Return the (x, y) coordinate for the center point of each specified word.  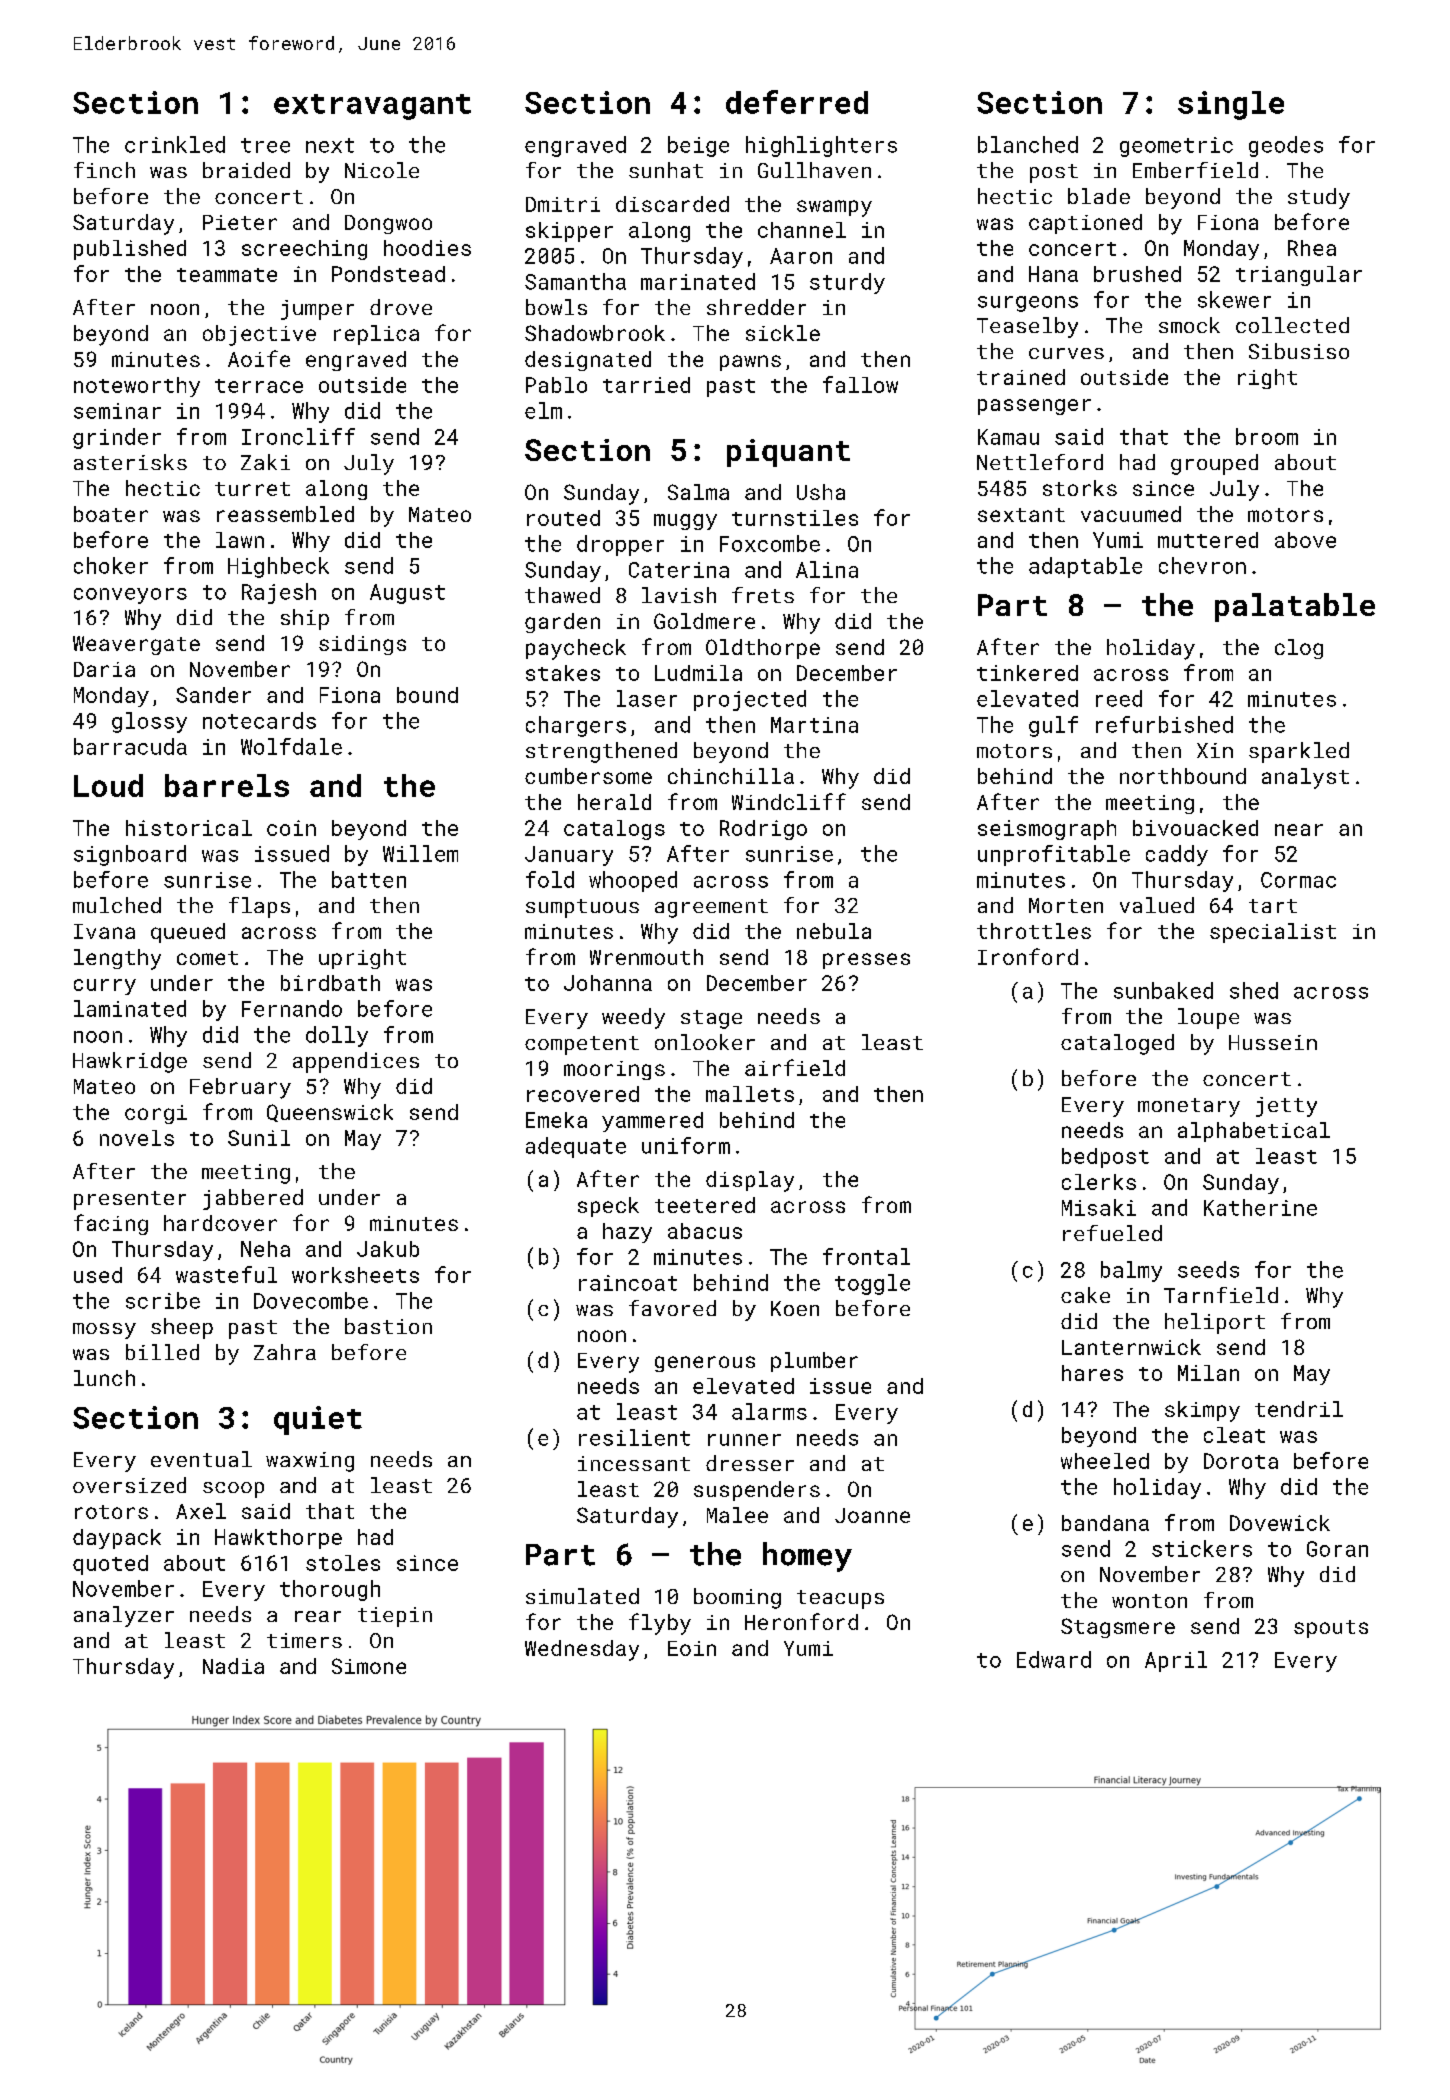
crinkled (175, 144)
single (1231, 105)
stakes (563, 673)
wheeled (1105, 1461)
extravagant (372, 107)
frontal (866, 1256)
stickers (1202, 1548)
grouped (1214, 464)
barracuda (130, 746)
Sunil (259, 1138)
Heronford (801, 1621)
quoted (110, 1565)
